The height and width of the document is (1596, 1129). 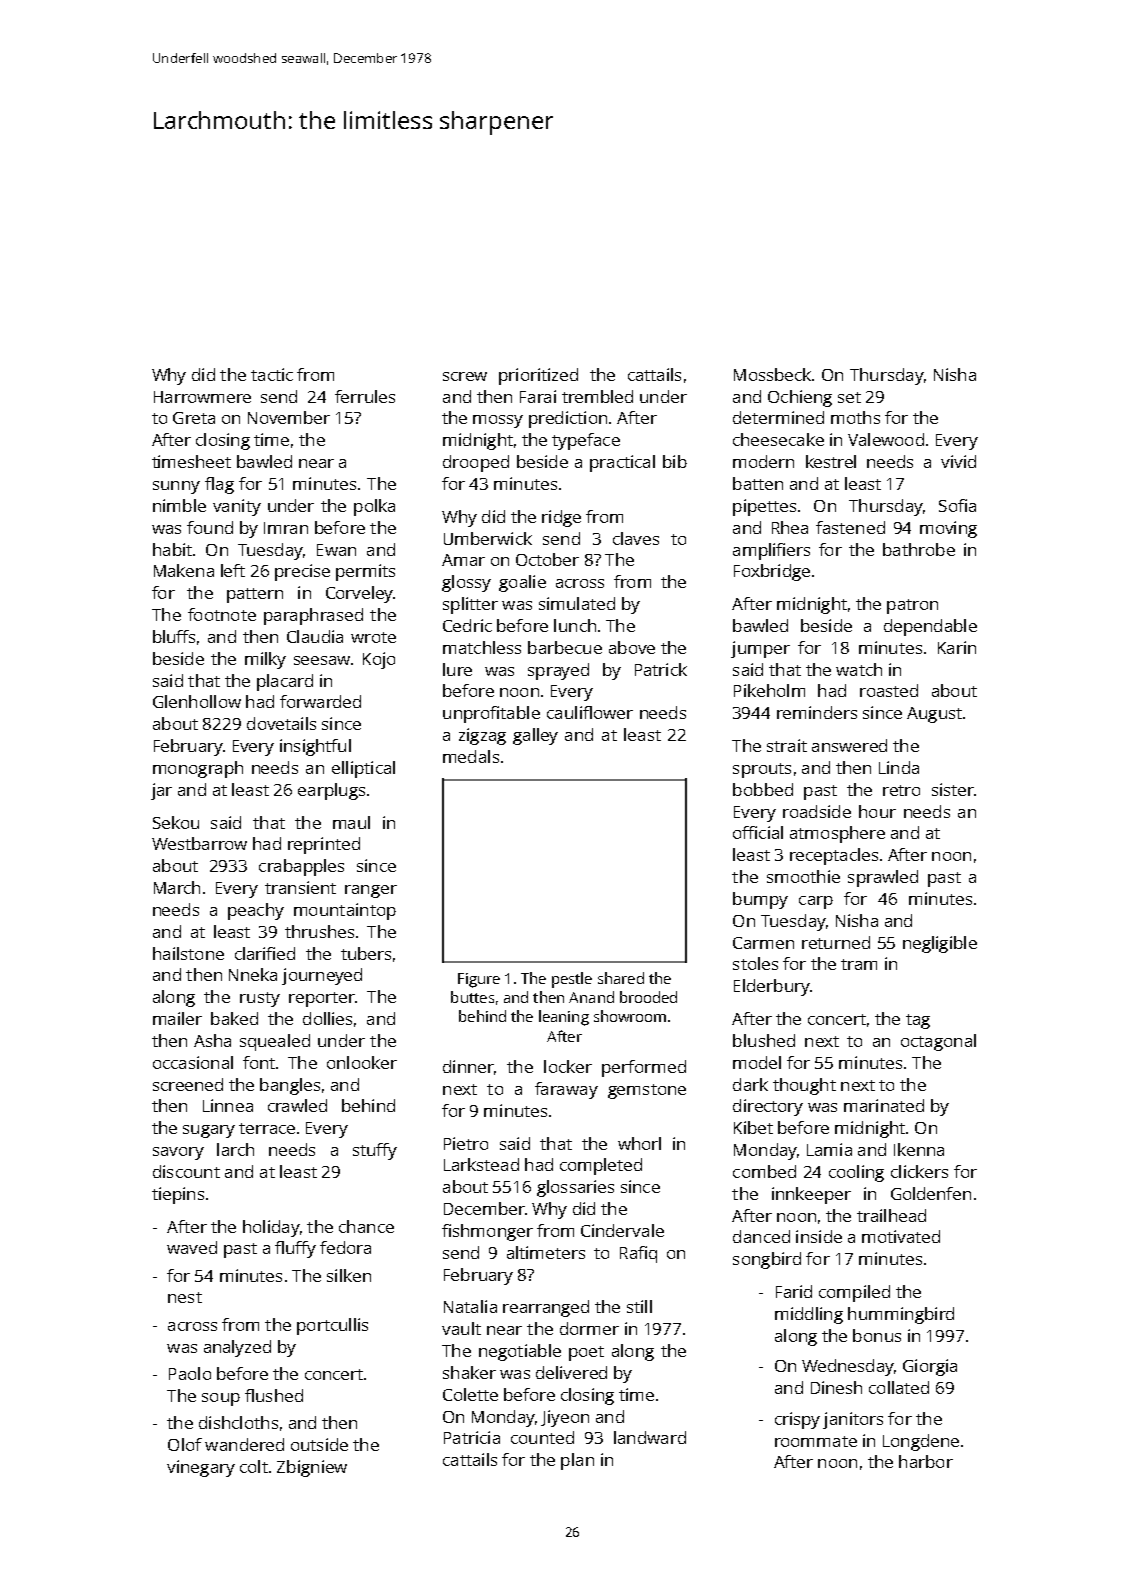 I want to click on Zbigniew, so click(x=312, y=1468).
